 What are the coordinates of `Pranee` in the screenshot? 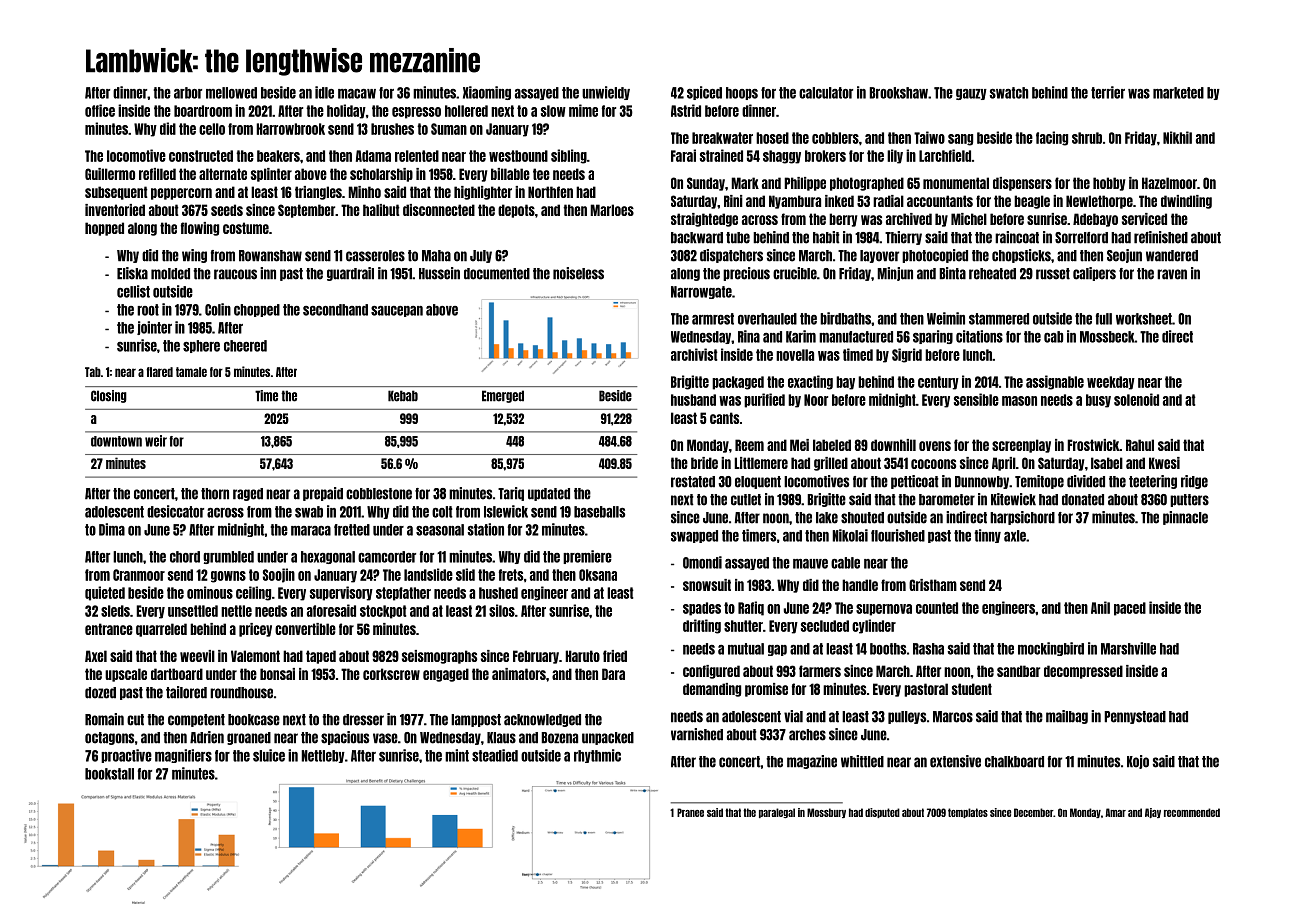 It's located at (690, 812).
